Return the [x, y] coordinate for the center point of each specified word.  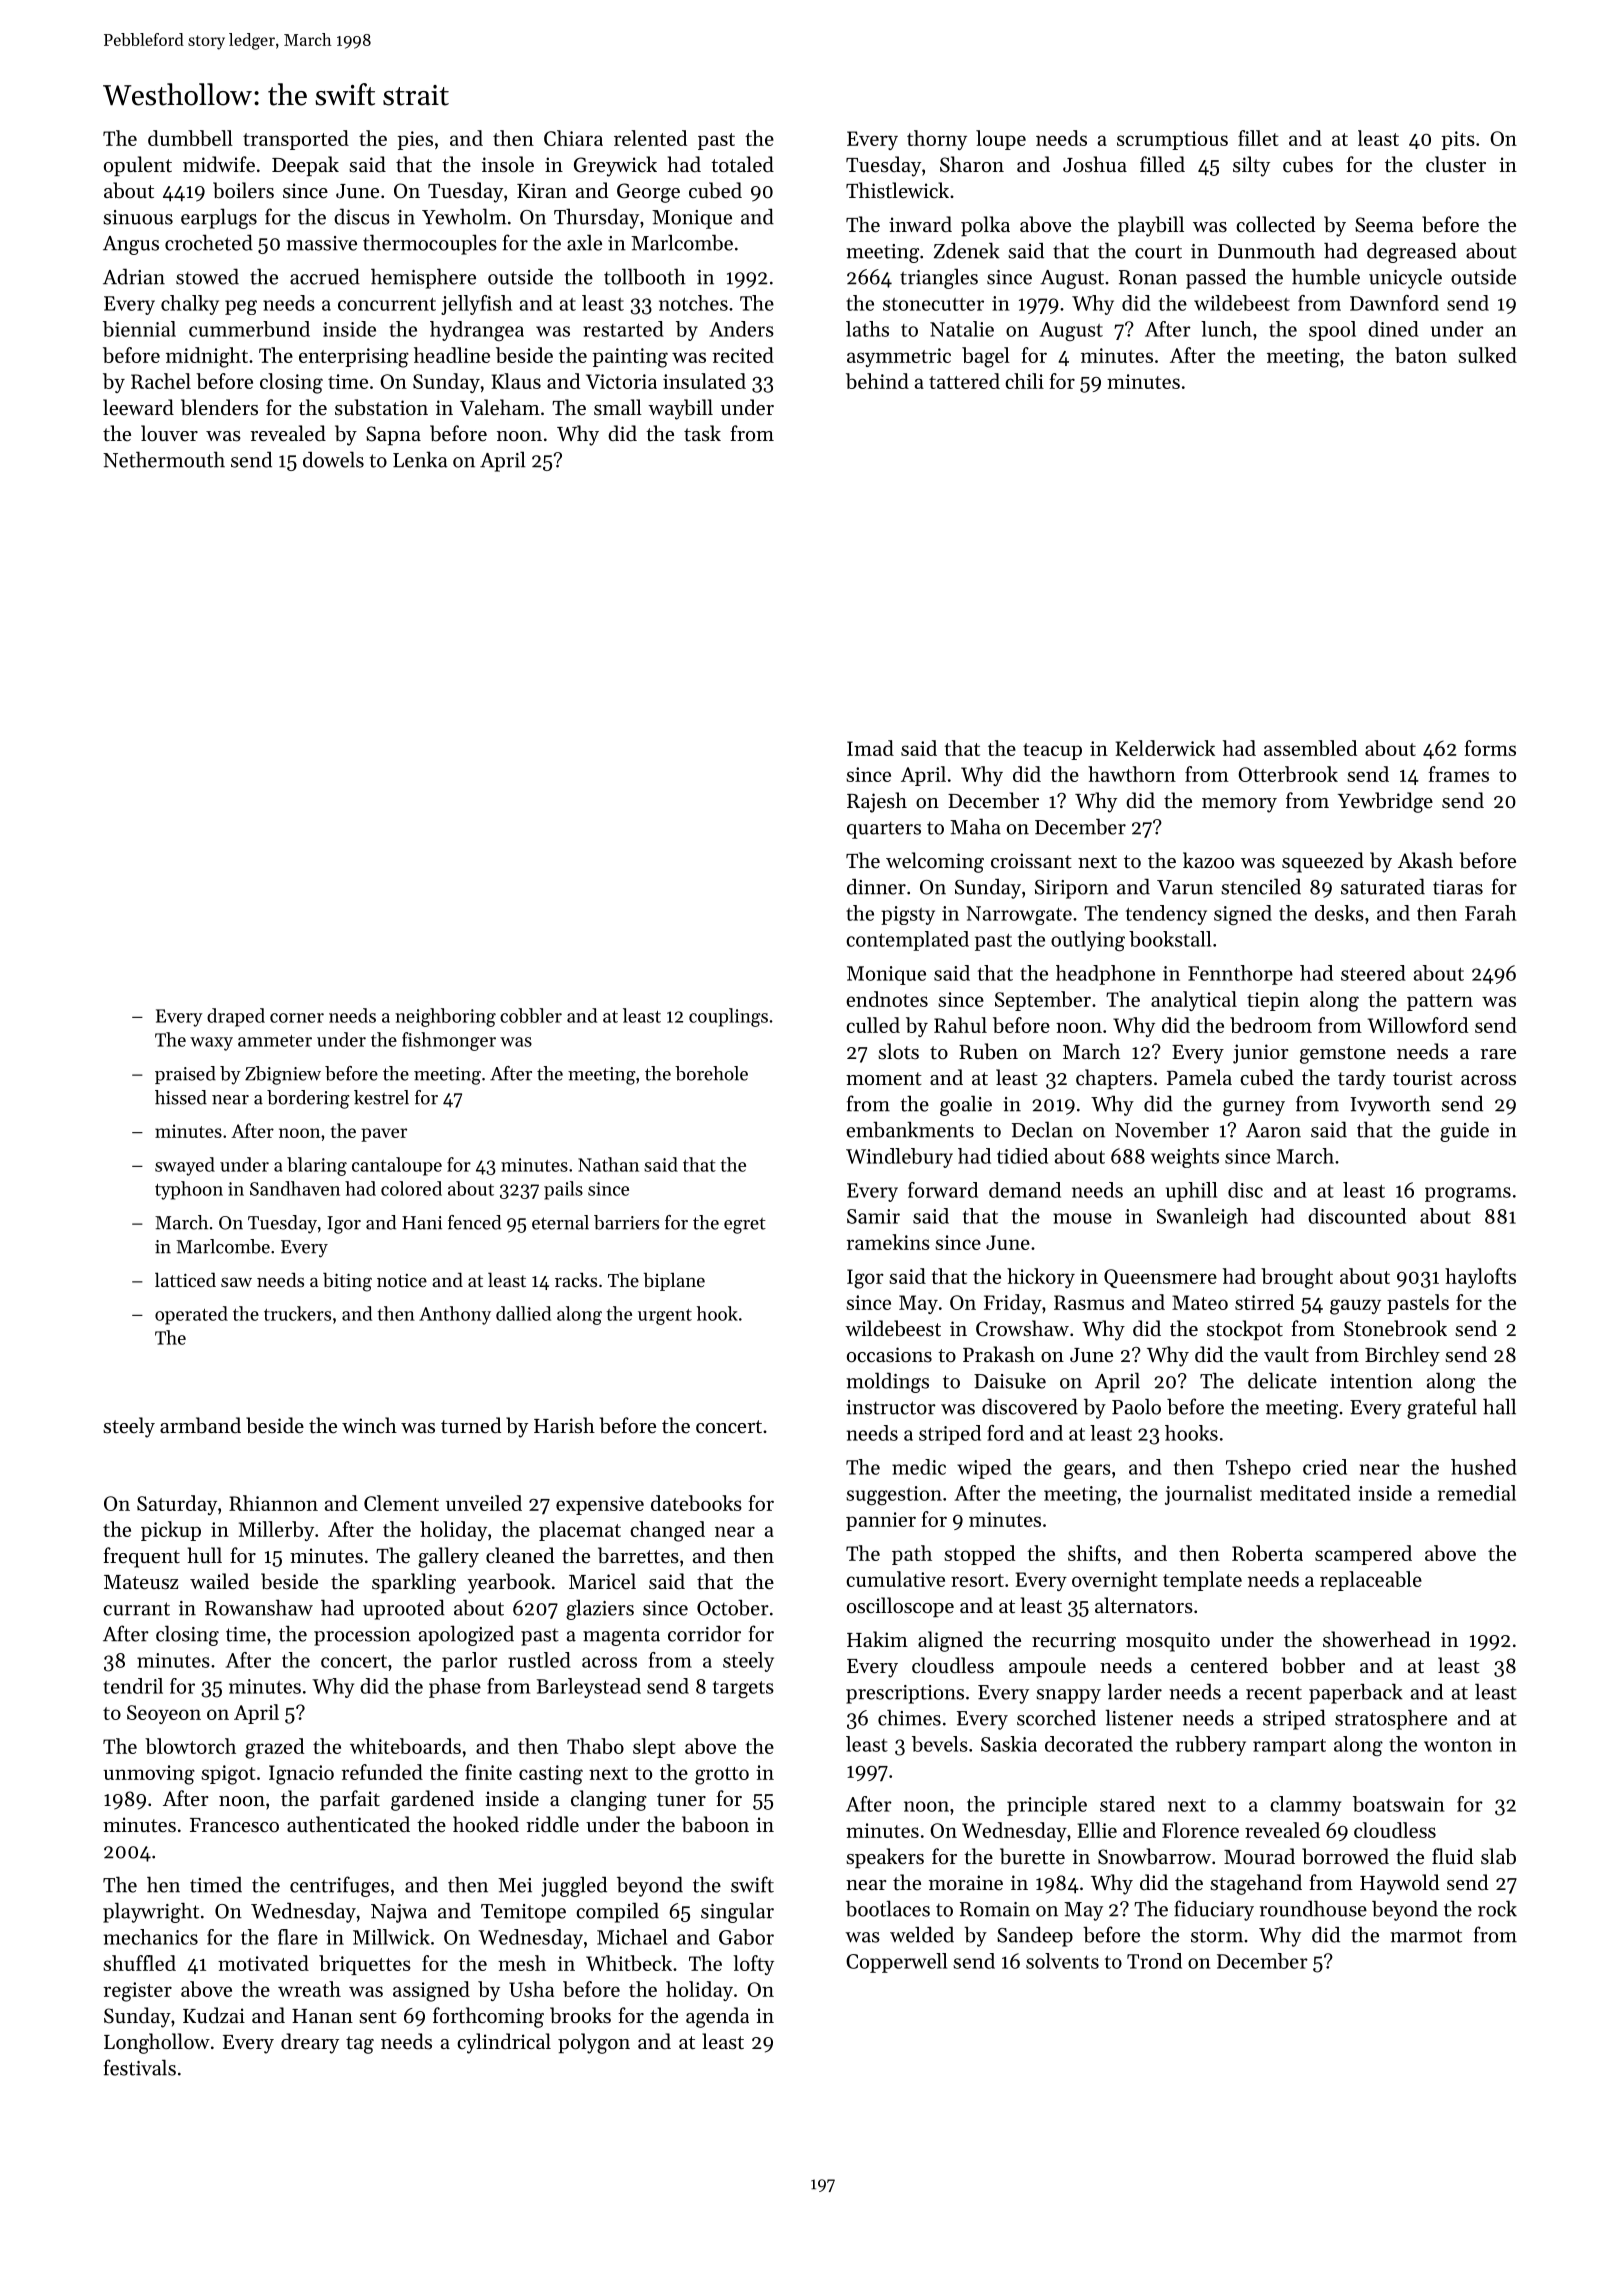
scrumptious [1172, 140]
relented [650, 138]
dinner [876, 887]
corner [297, 1018]
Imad [870, 748]
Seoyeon [164, 1714]
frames [1458, 774]
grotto [722, 1776]
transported [296, 140]
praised [185, 1075]
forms [1490, 748]
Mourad [1259, 1856]
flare [298, 1937]
